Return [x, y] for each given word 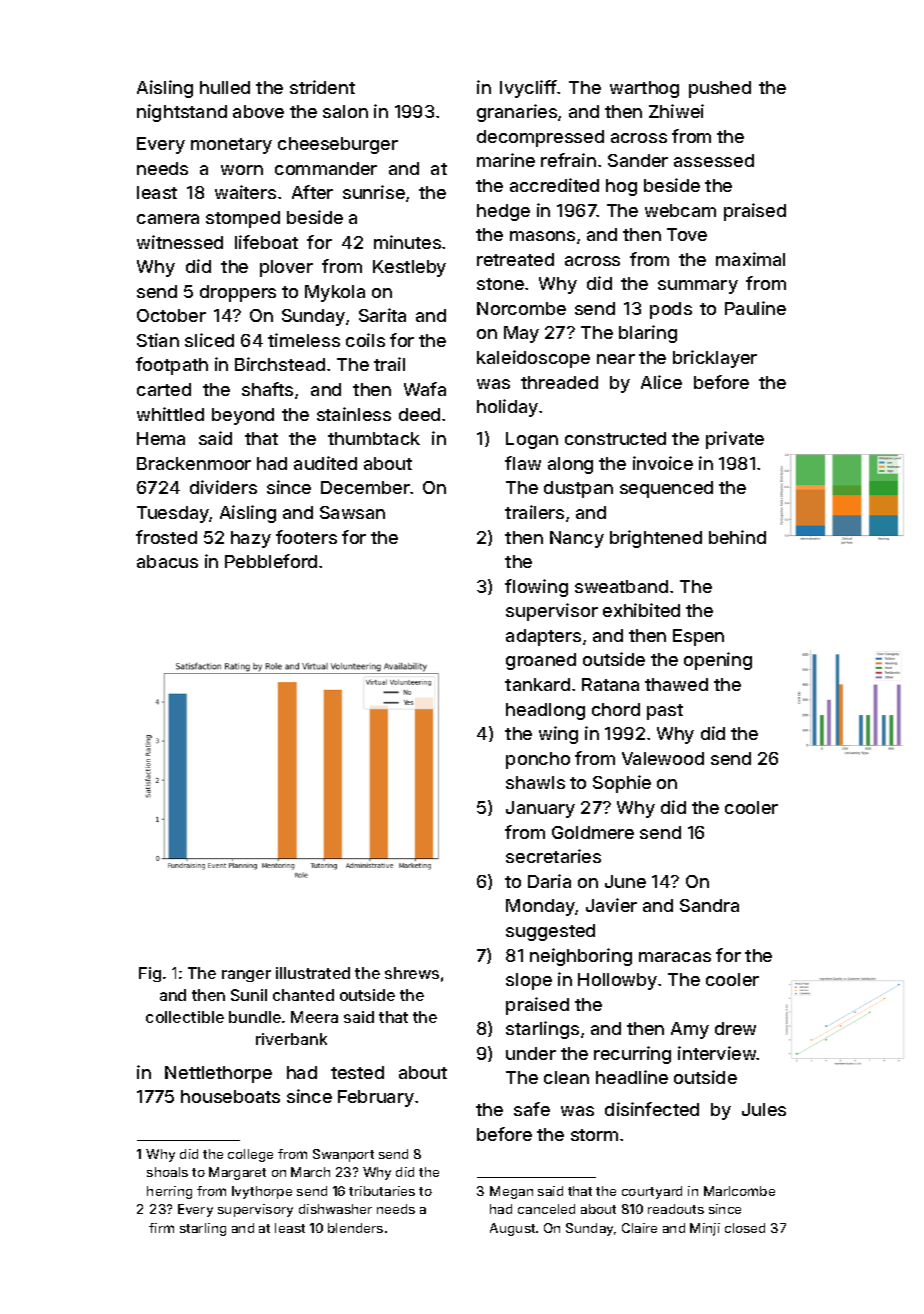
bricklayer [715, 359]
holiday [507, 408]
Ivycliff [528, 89]
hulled [225, 87]
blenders [355, 1228]
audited [325, 463]
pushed [720, 89]
